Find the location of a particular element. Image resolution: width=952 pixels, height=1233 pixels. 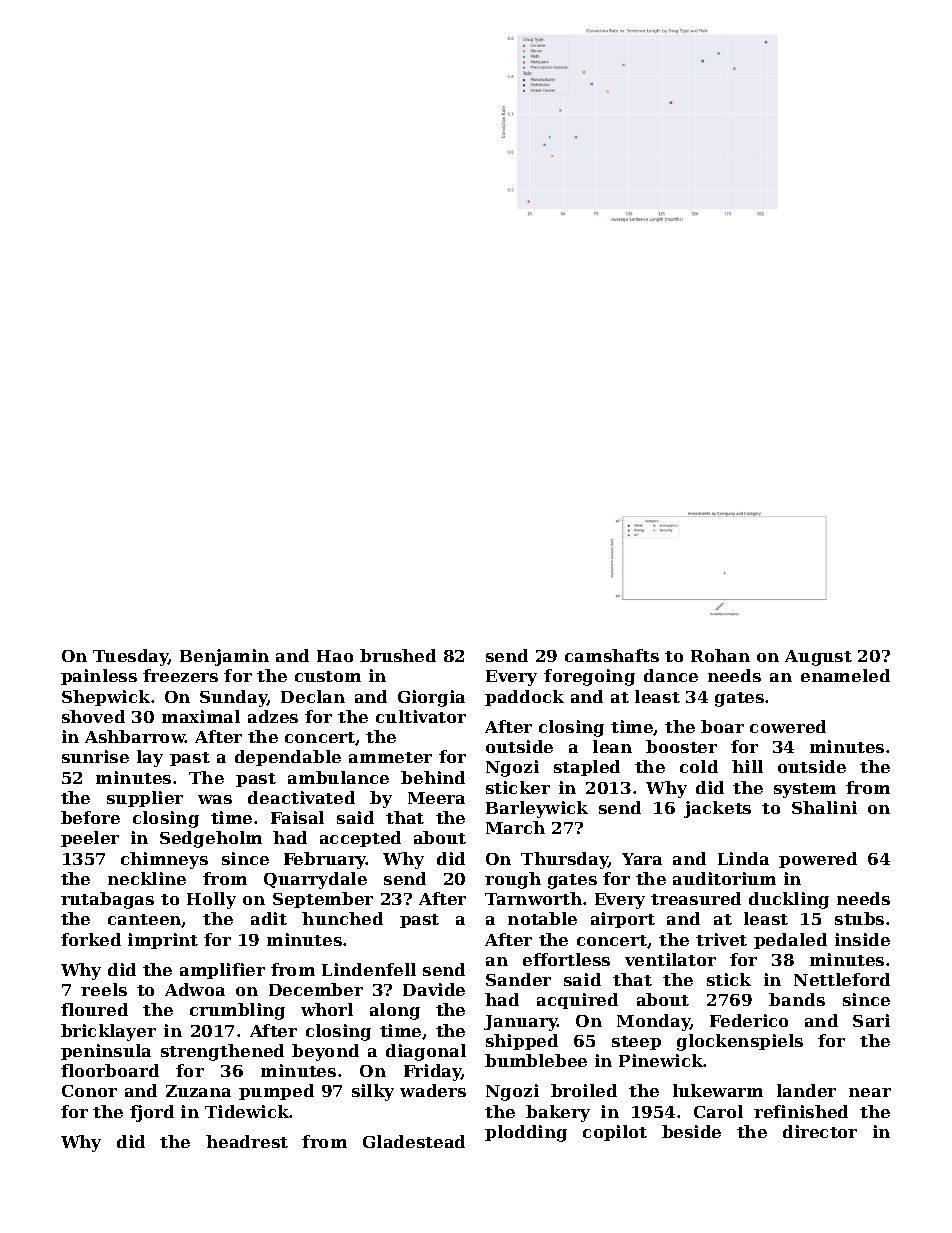

Rohan is located at coordinates (720, 655).
